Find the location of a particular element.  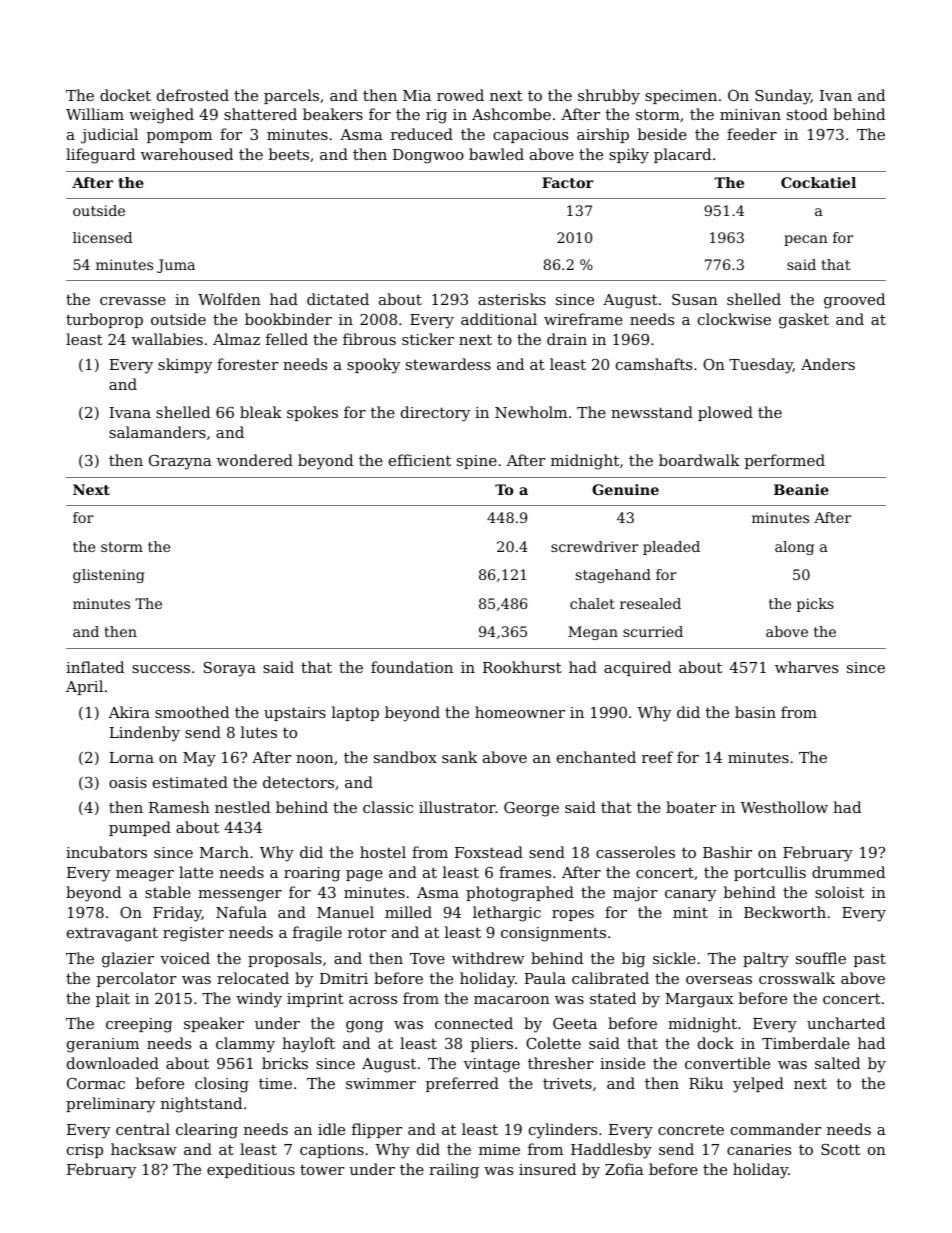

performed is located at coordinates (785, 461).
